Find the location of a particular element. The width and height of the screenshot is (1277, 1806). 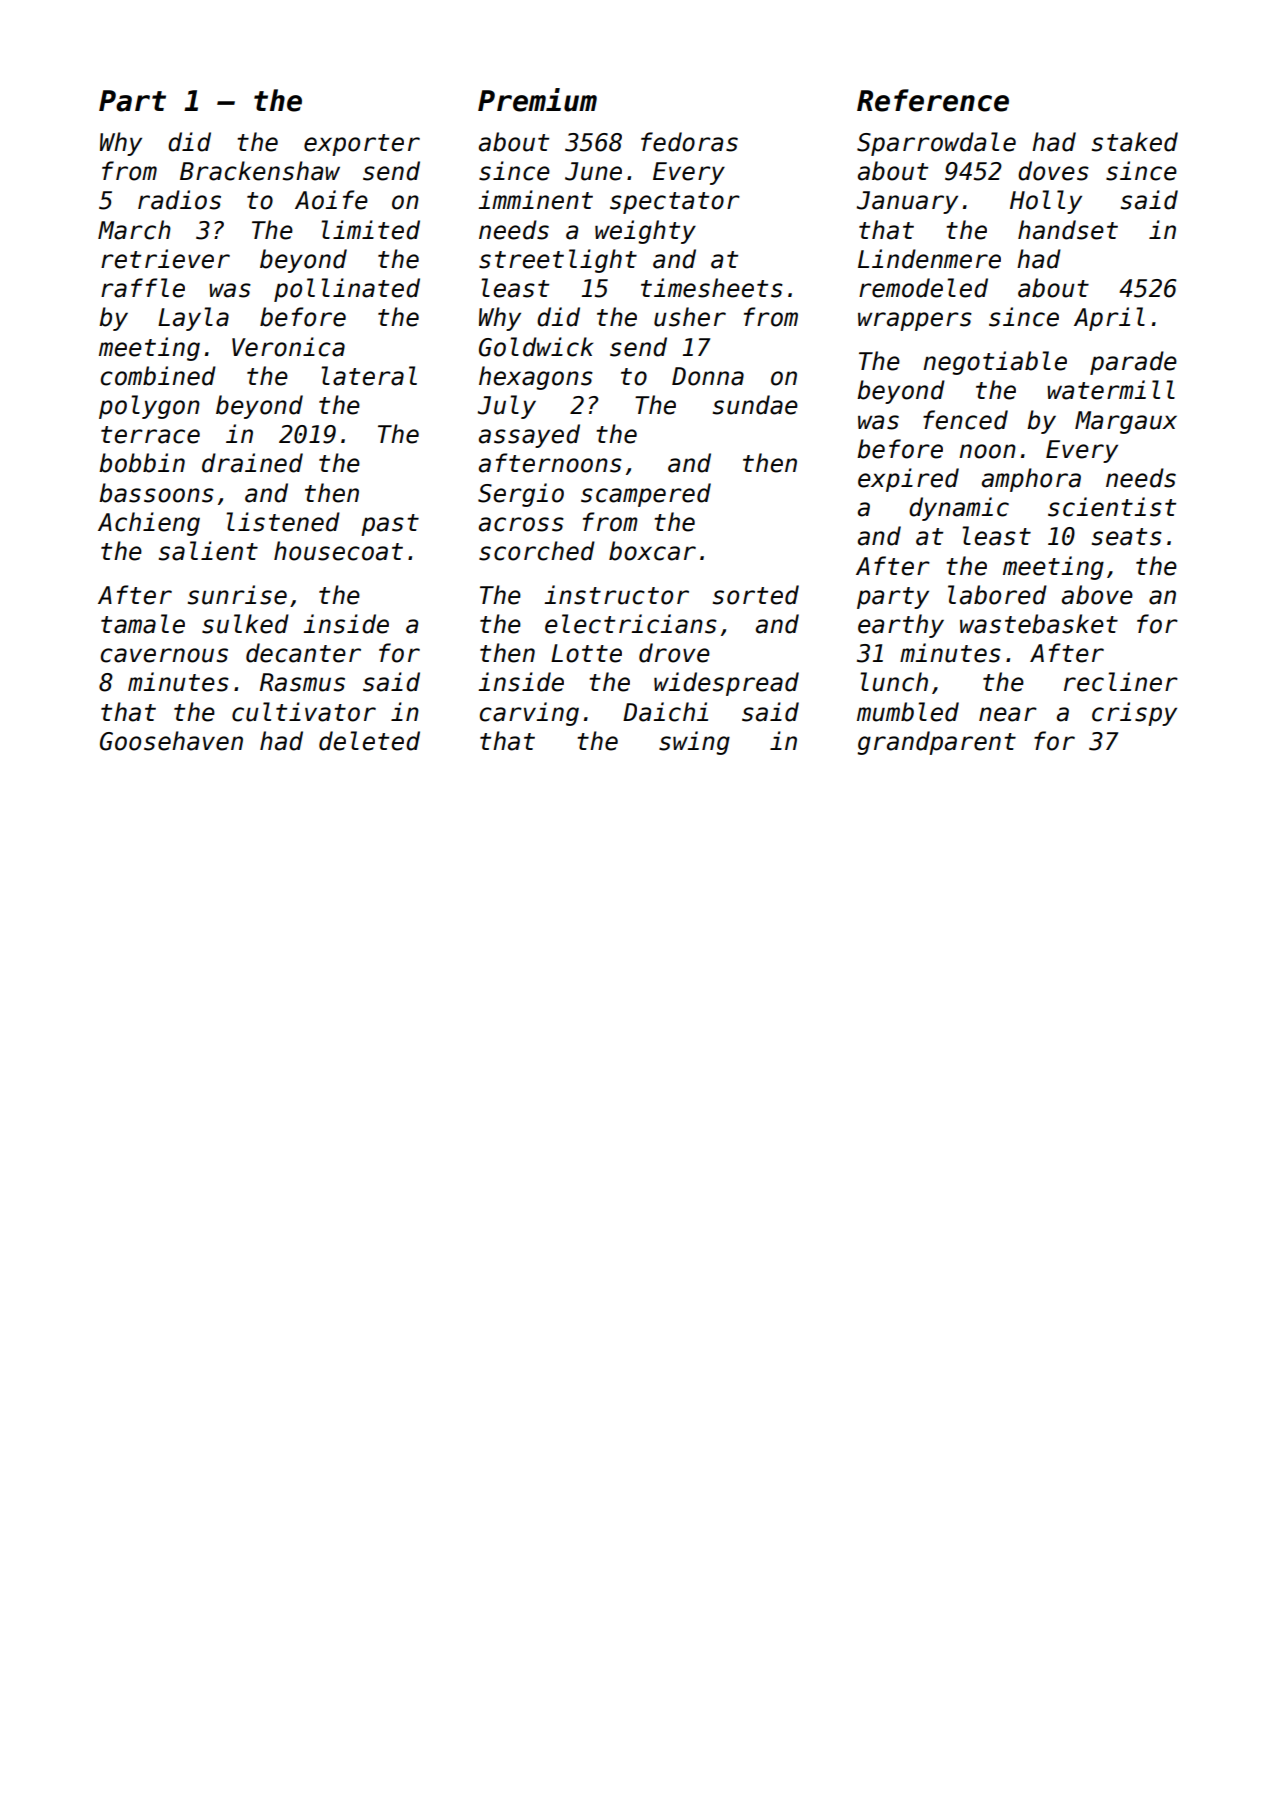

expired is located at coordinates (908, 480).
